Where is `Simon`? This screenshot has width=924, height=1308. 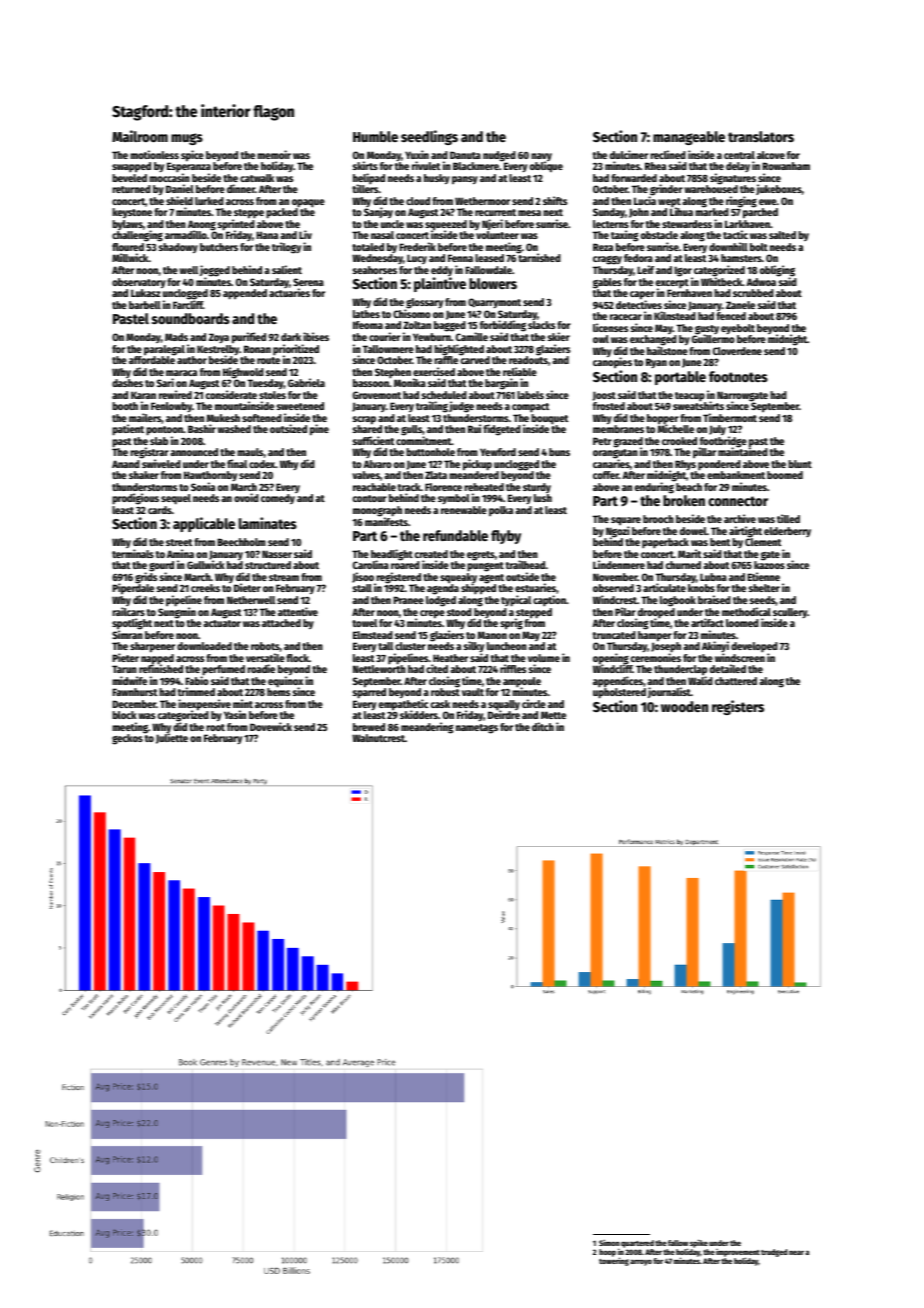
Simon is located at coordinates (609, 1242).
